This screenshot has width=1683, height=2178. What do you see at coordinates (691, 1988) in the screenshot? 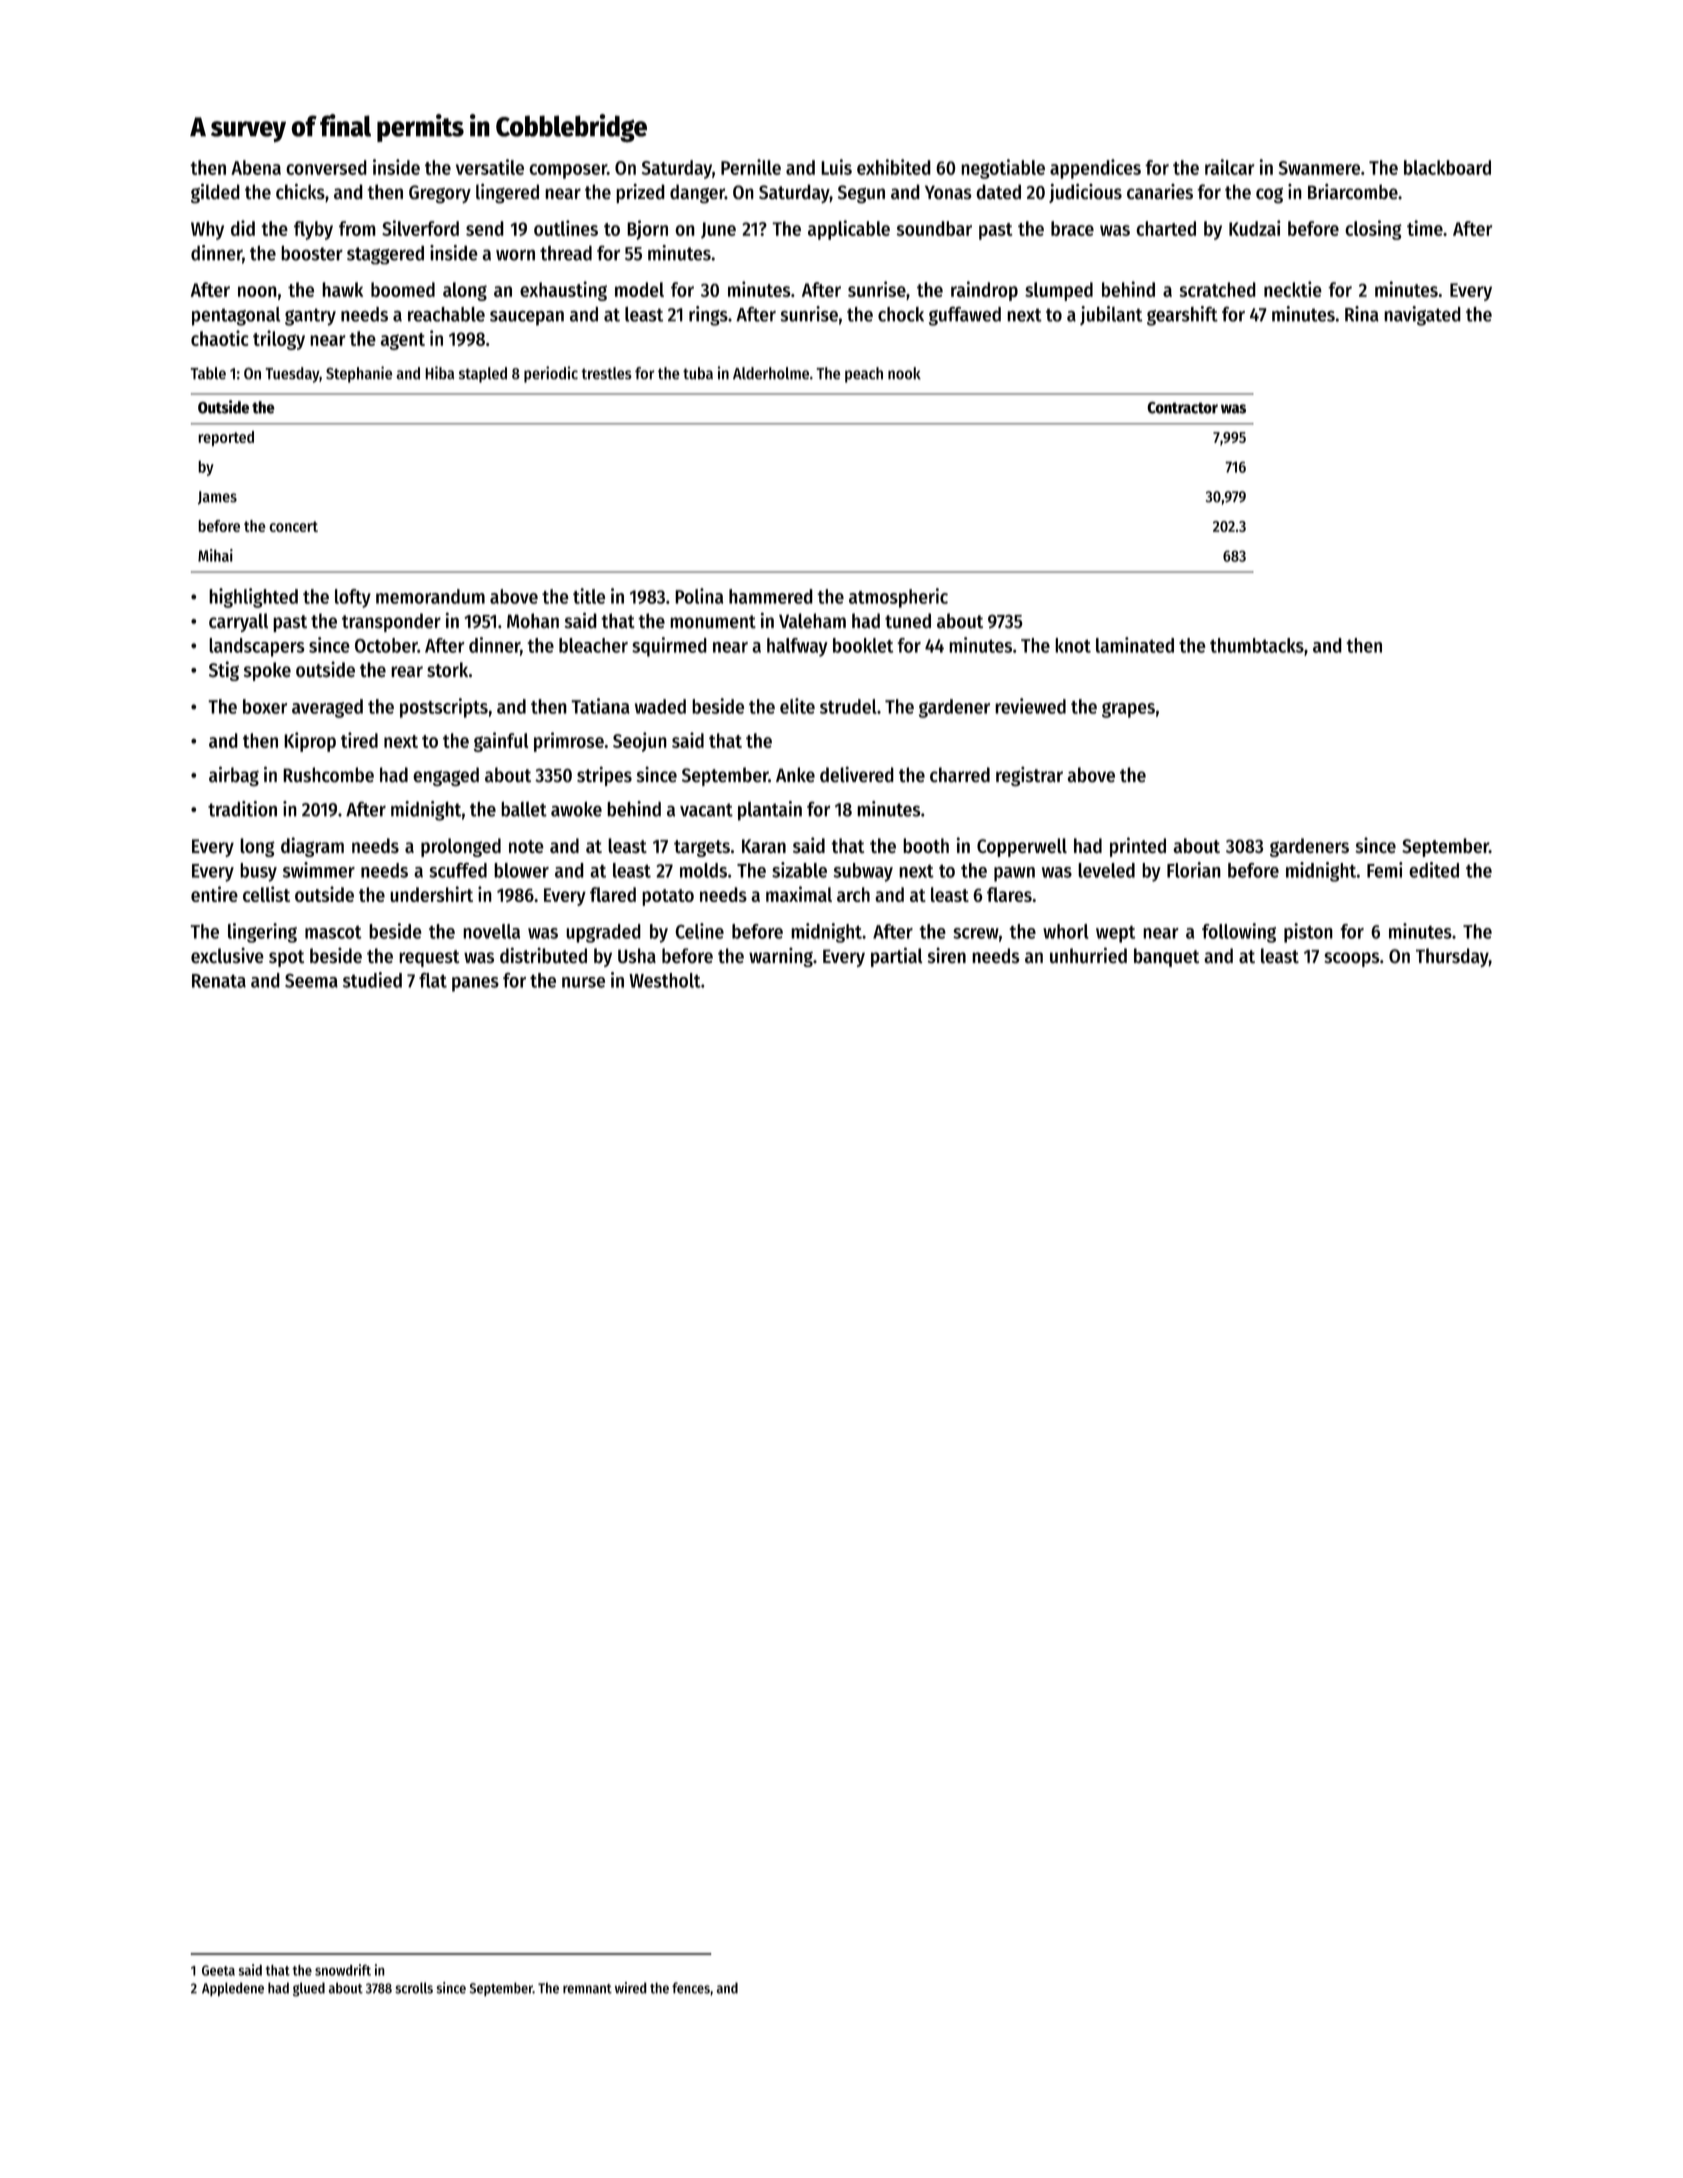
I see `fences` at bounding box center [691, 1988].
